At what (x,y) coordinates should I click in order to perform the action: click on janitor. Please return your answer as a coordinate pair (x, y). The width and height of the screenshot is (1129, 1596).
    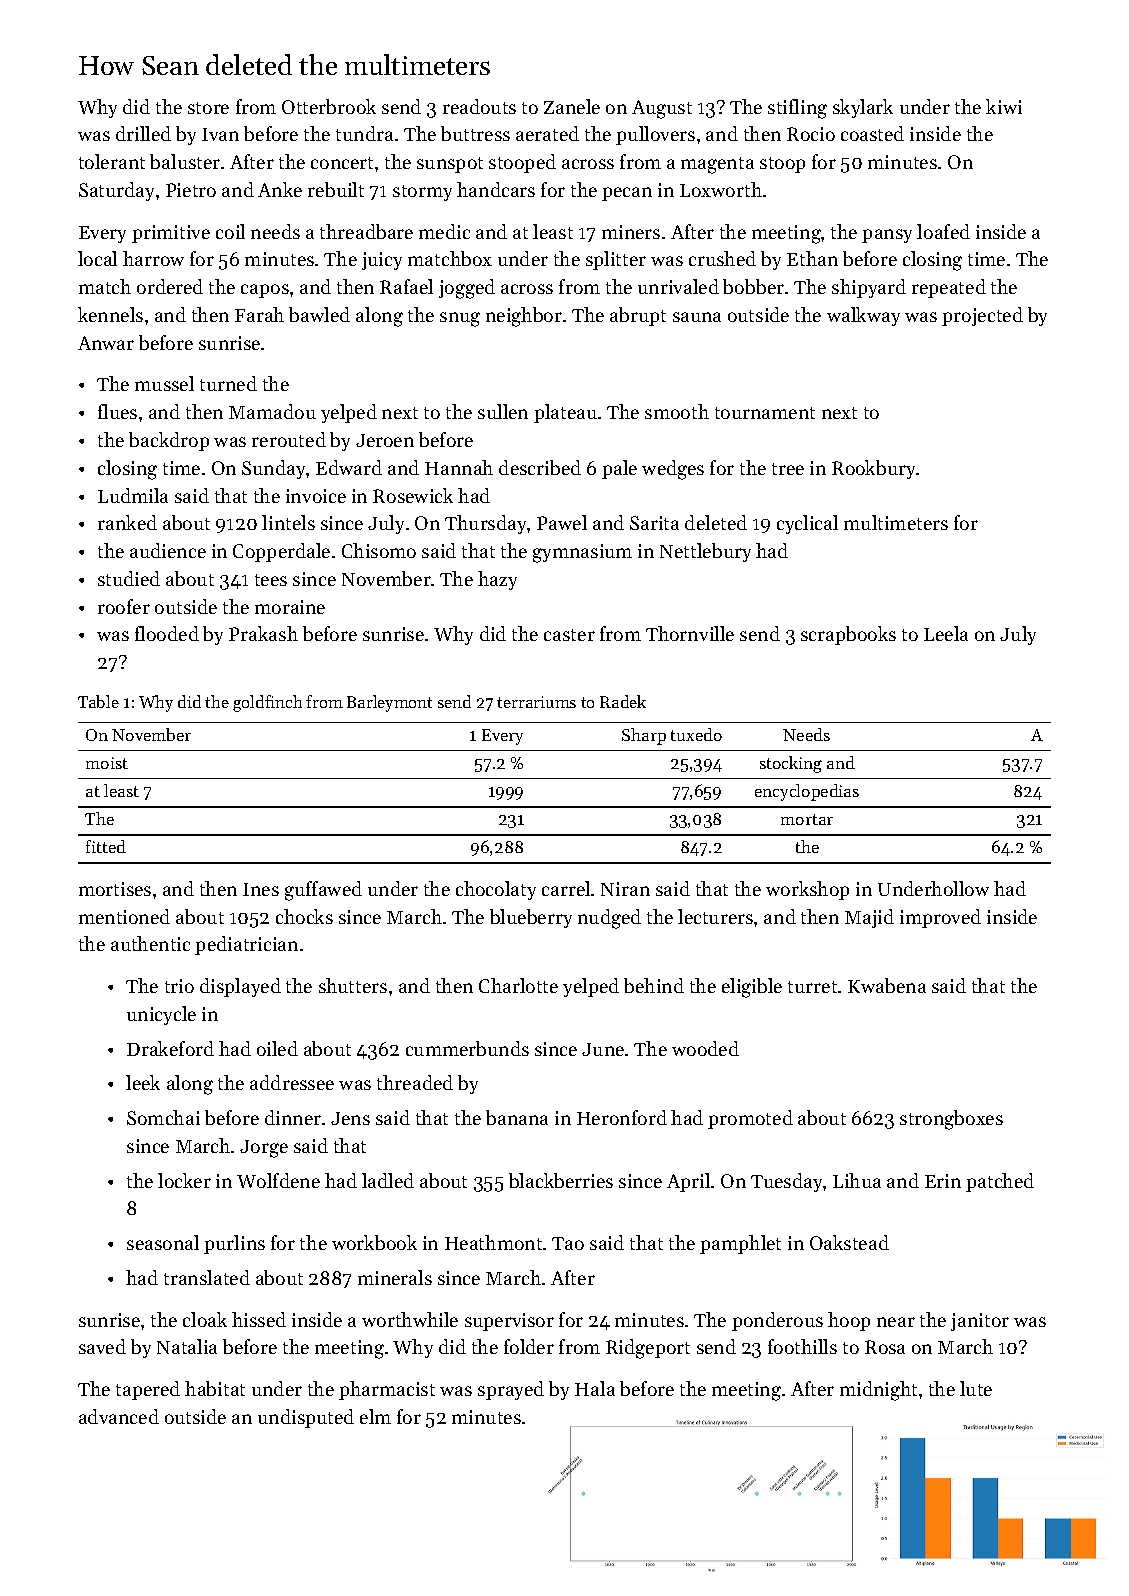
    Looking at the image, I should click on (980, 1322).
